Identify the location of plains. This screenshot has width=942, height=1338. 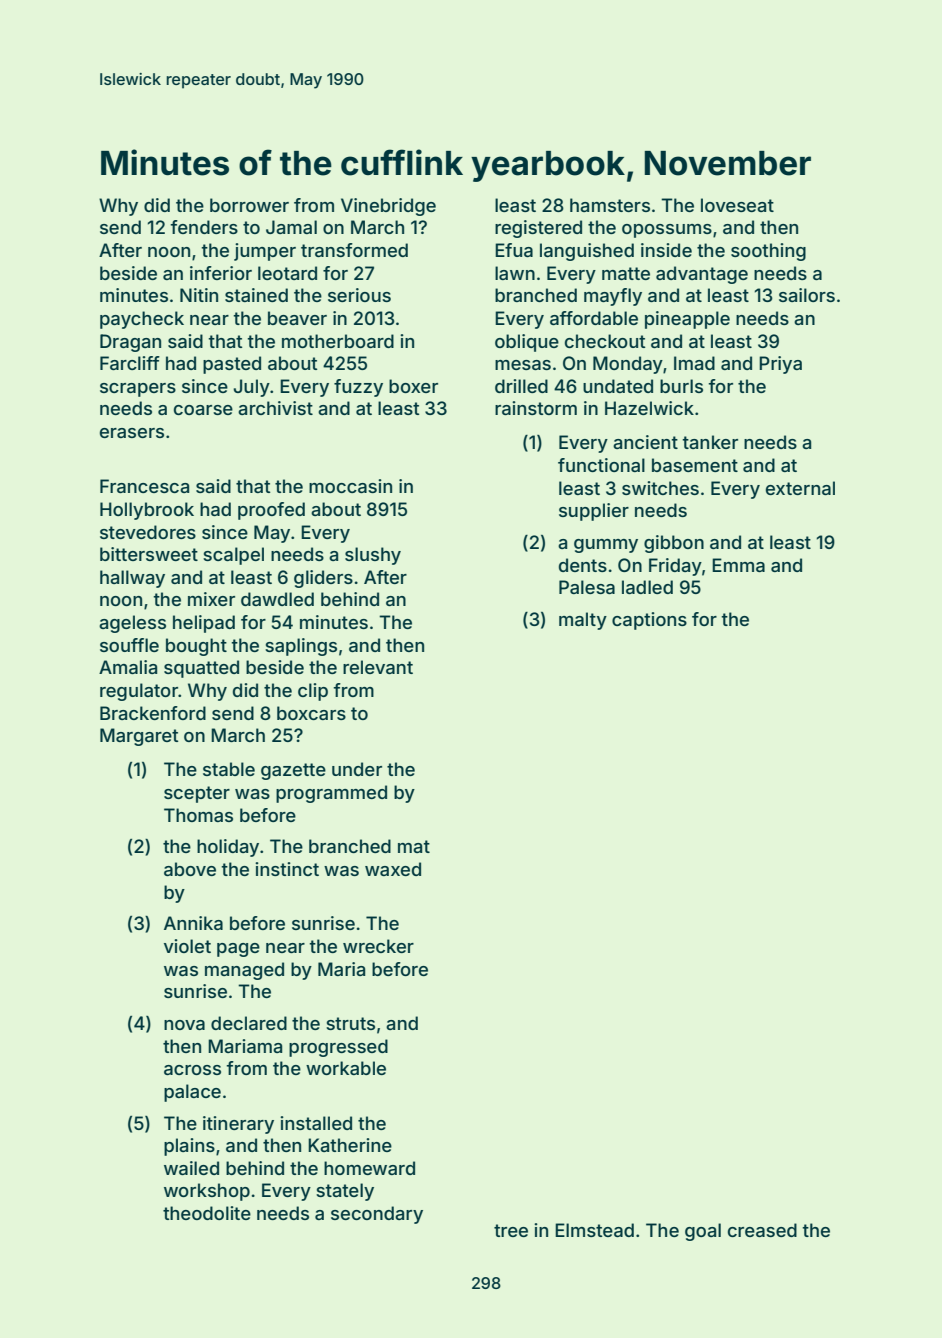
(189, 1147).
